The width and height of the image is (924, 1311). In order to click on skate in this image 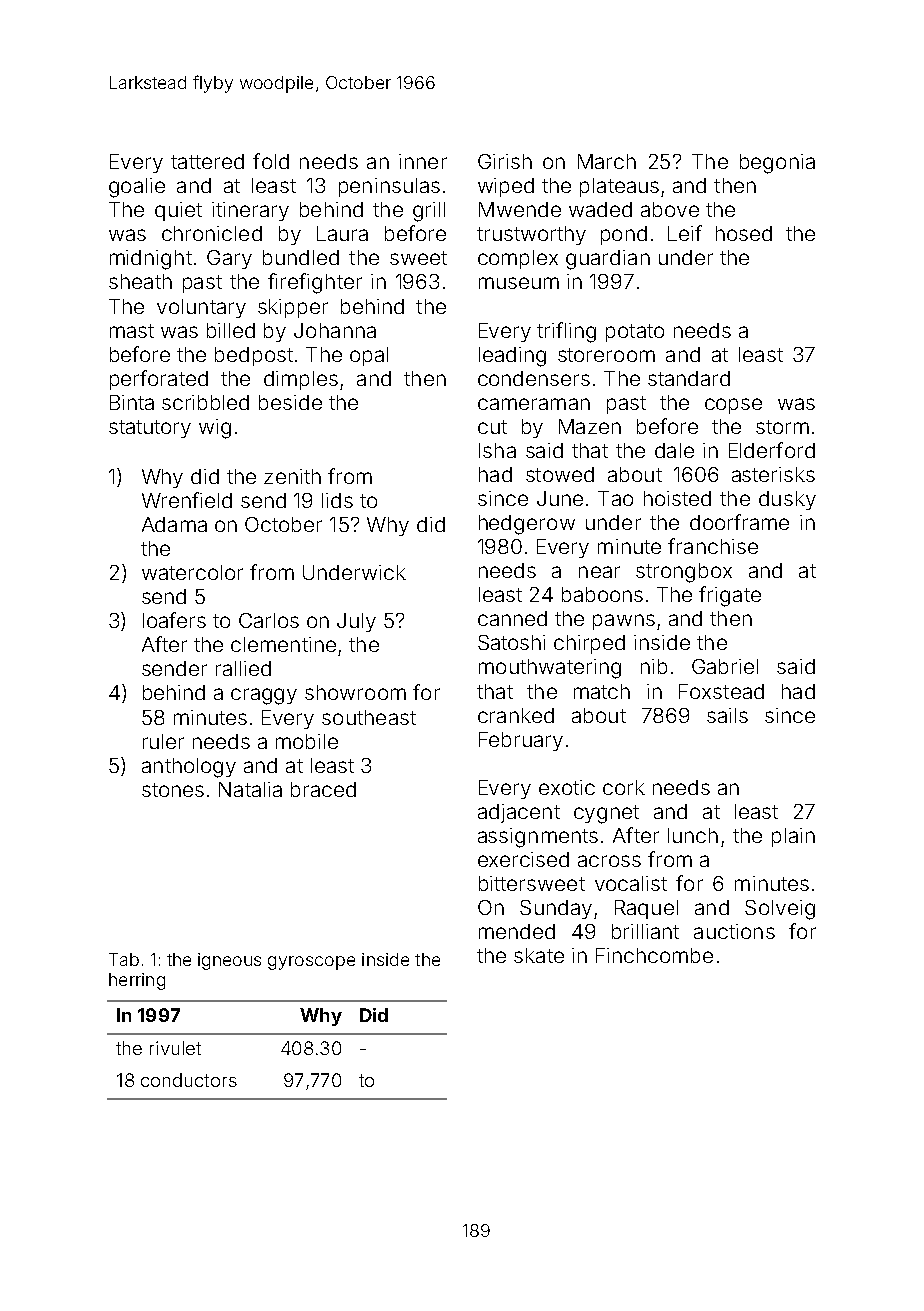, I will do `click(539, 955)`.
